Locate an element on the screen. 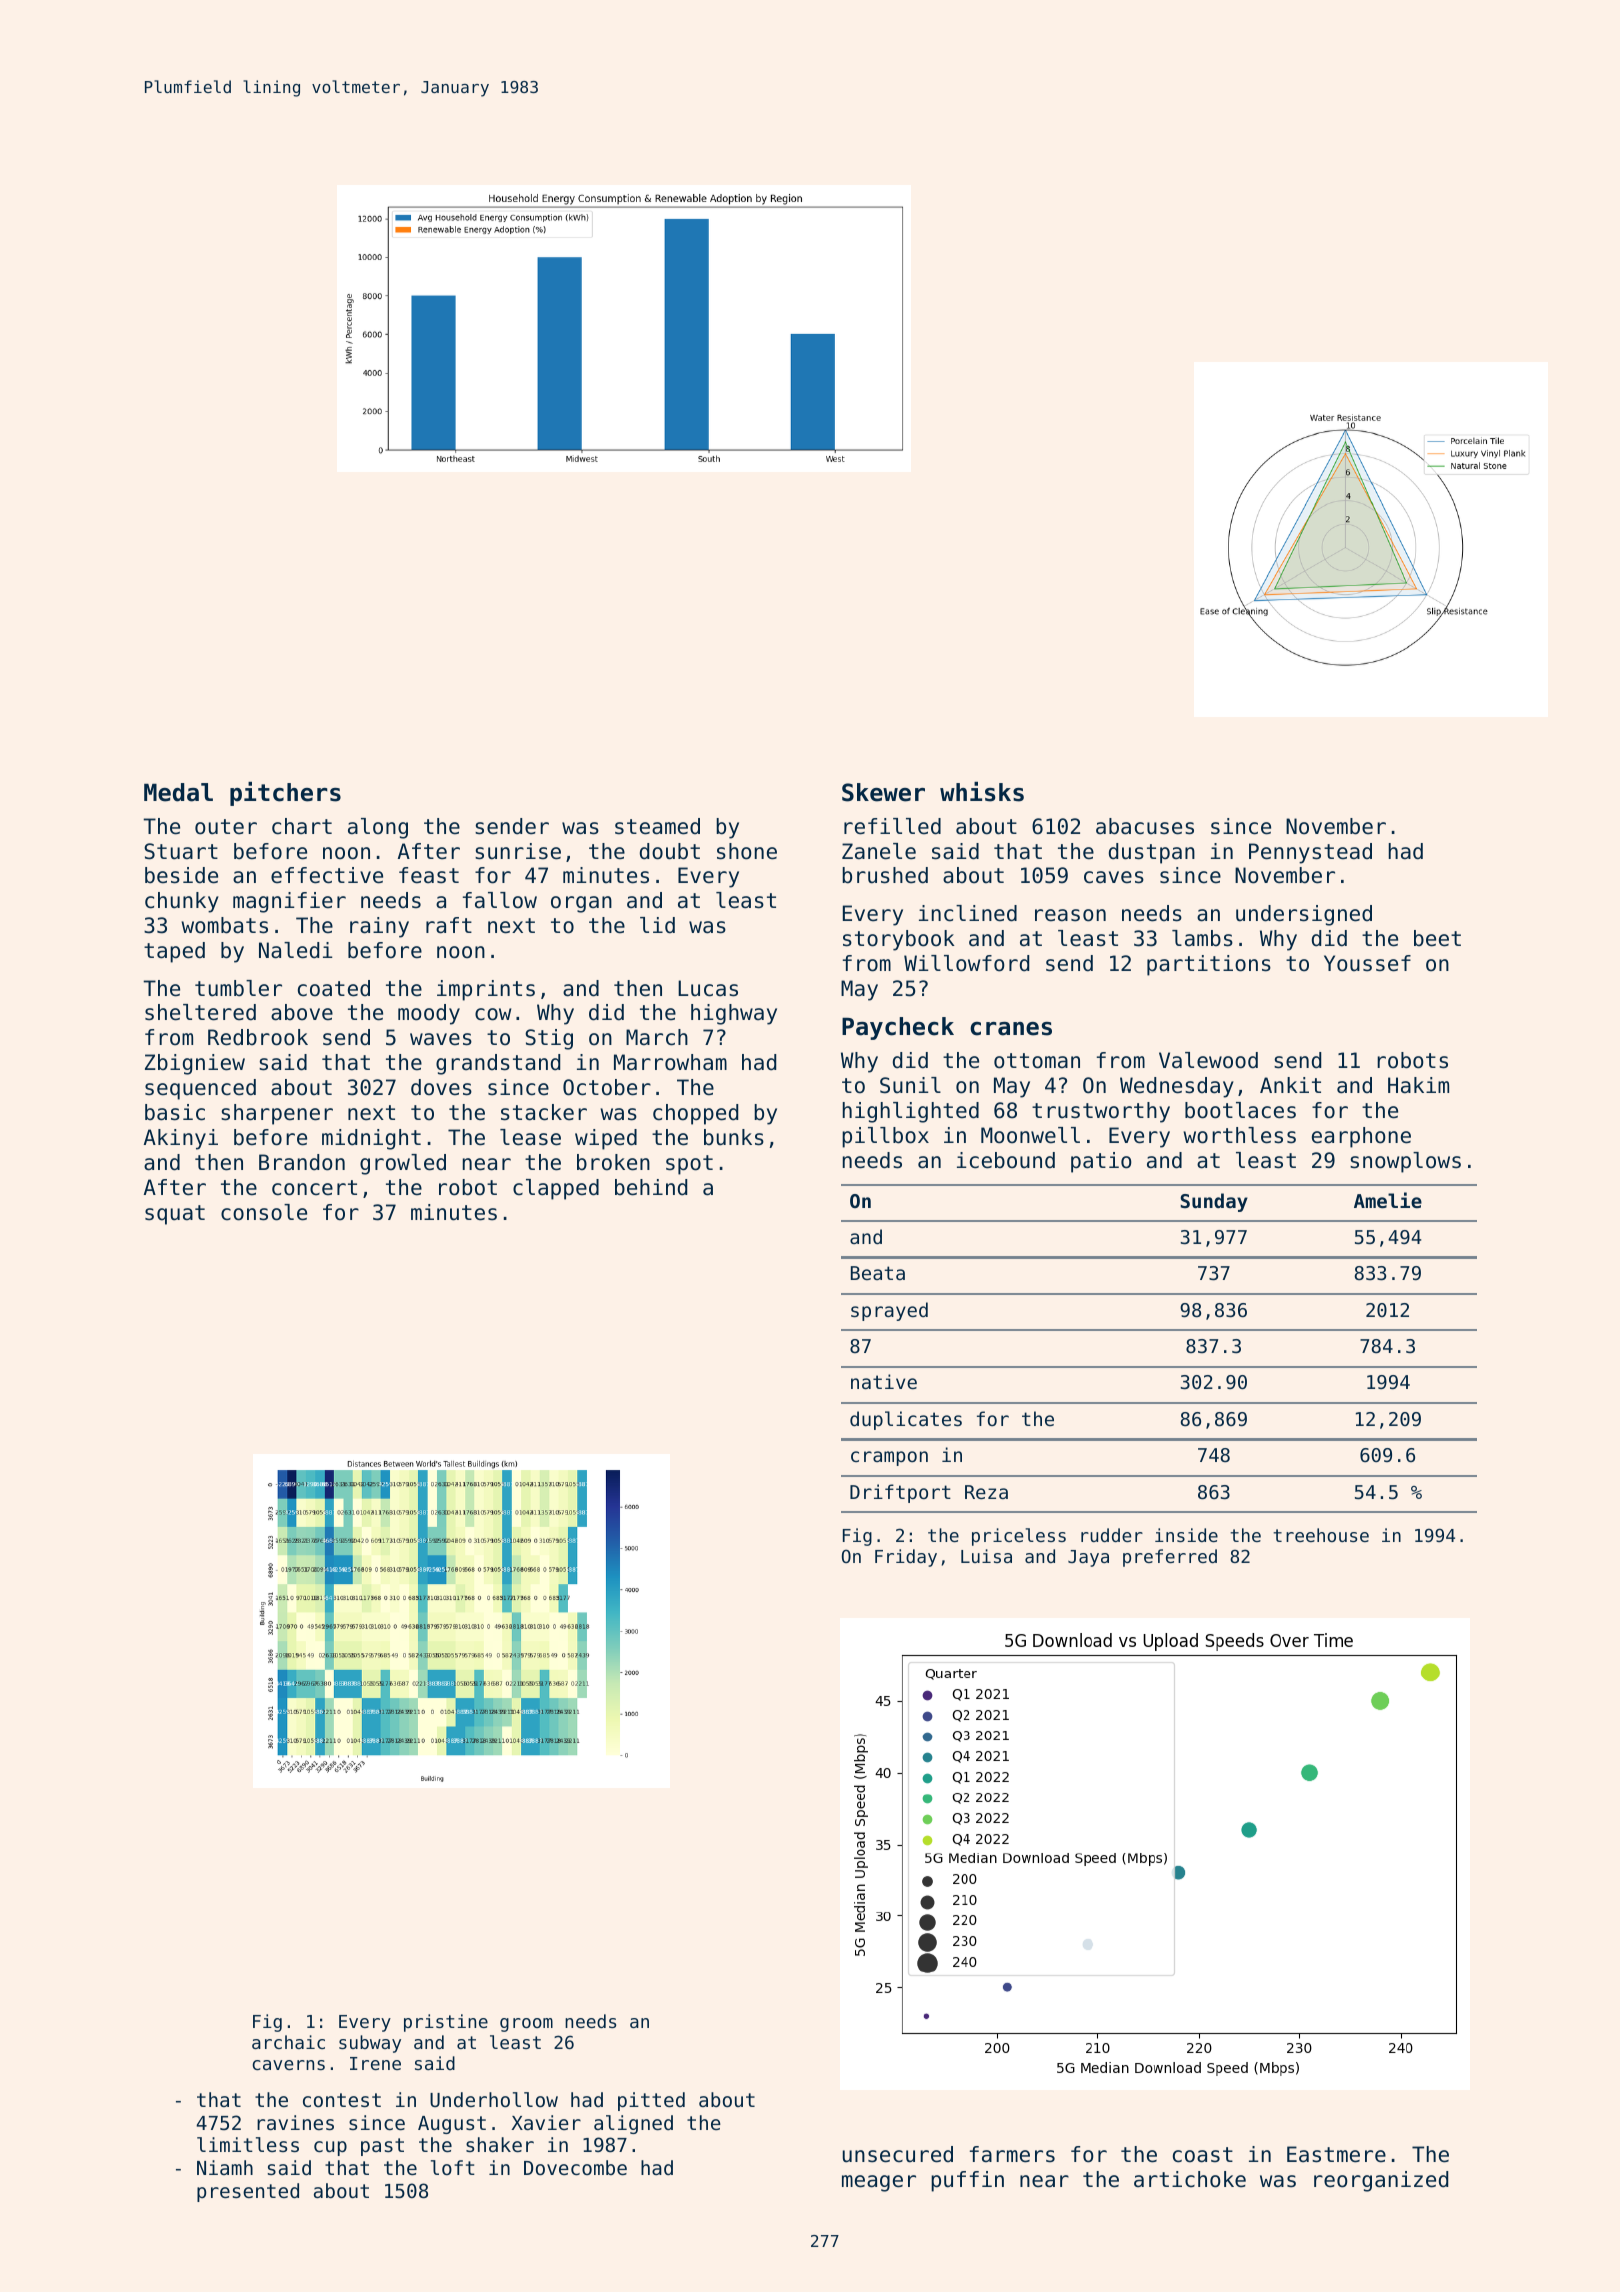 The height and width of the screenshot is (2292, 1620). squat is located at coordinates (175, 1215).
